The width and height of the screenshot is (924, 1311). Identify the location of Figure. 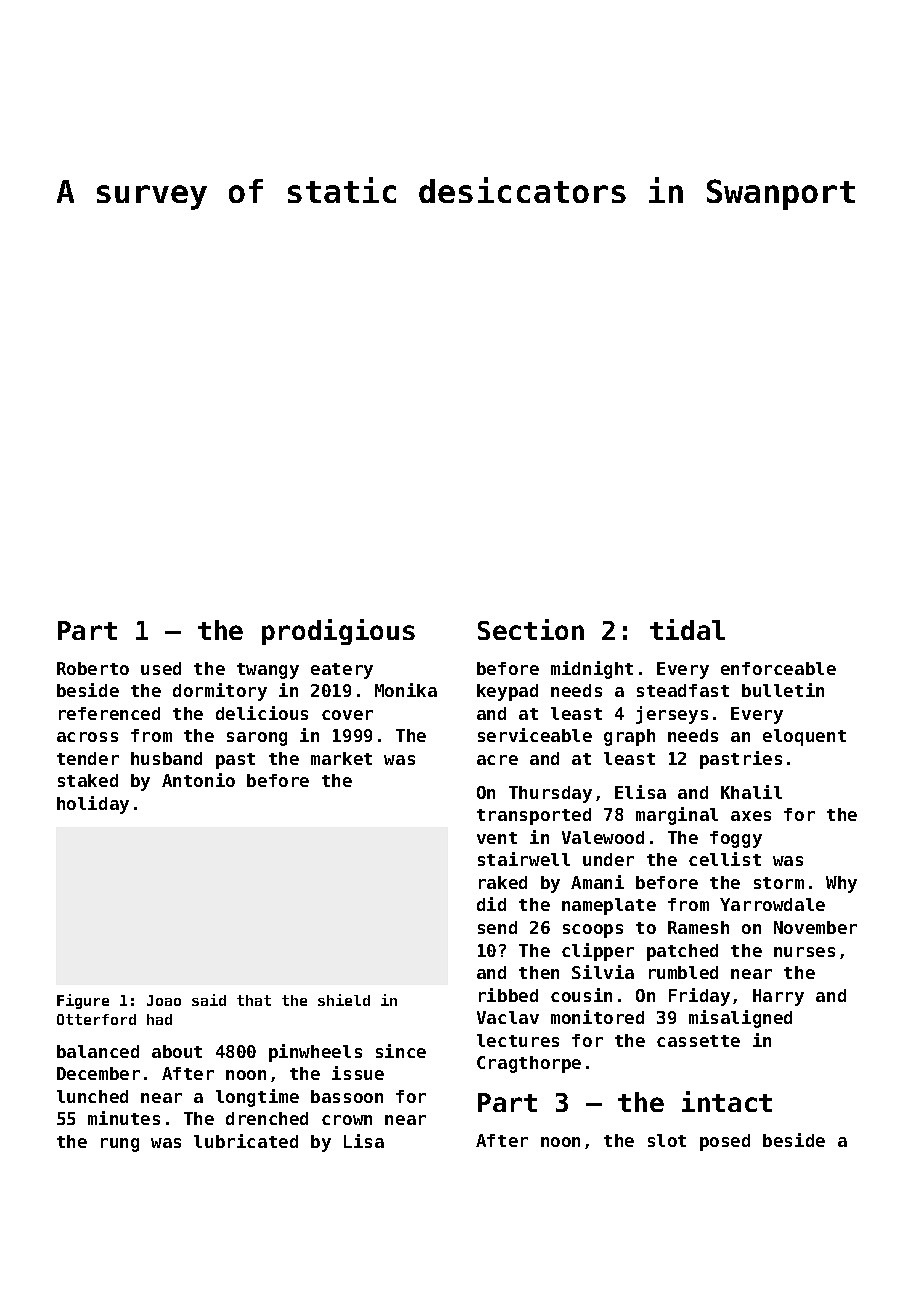
(83, 1001).
